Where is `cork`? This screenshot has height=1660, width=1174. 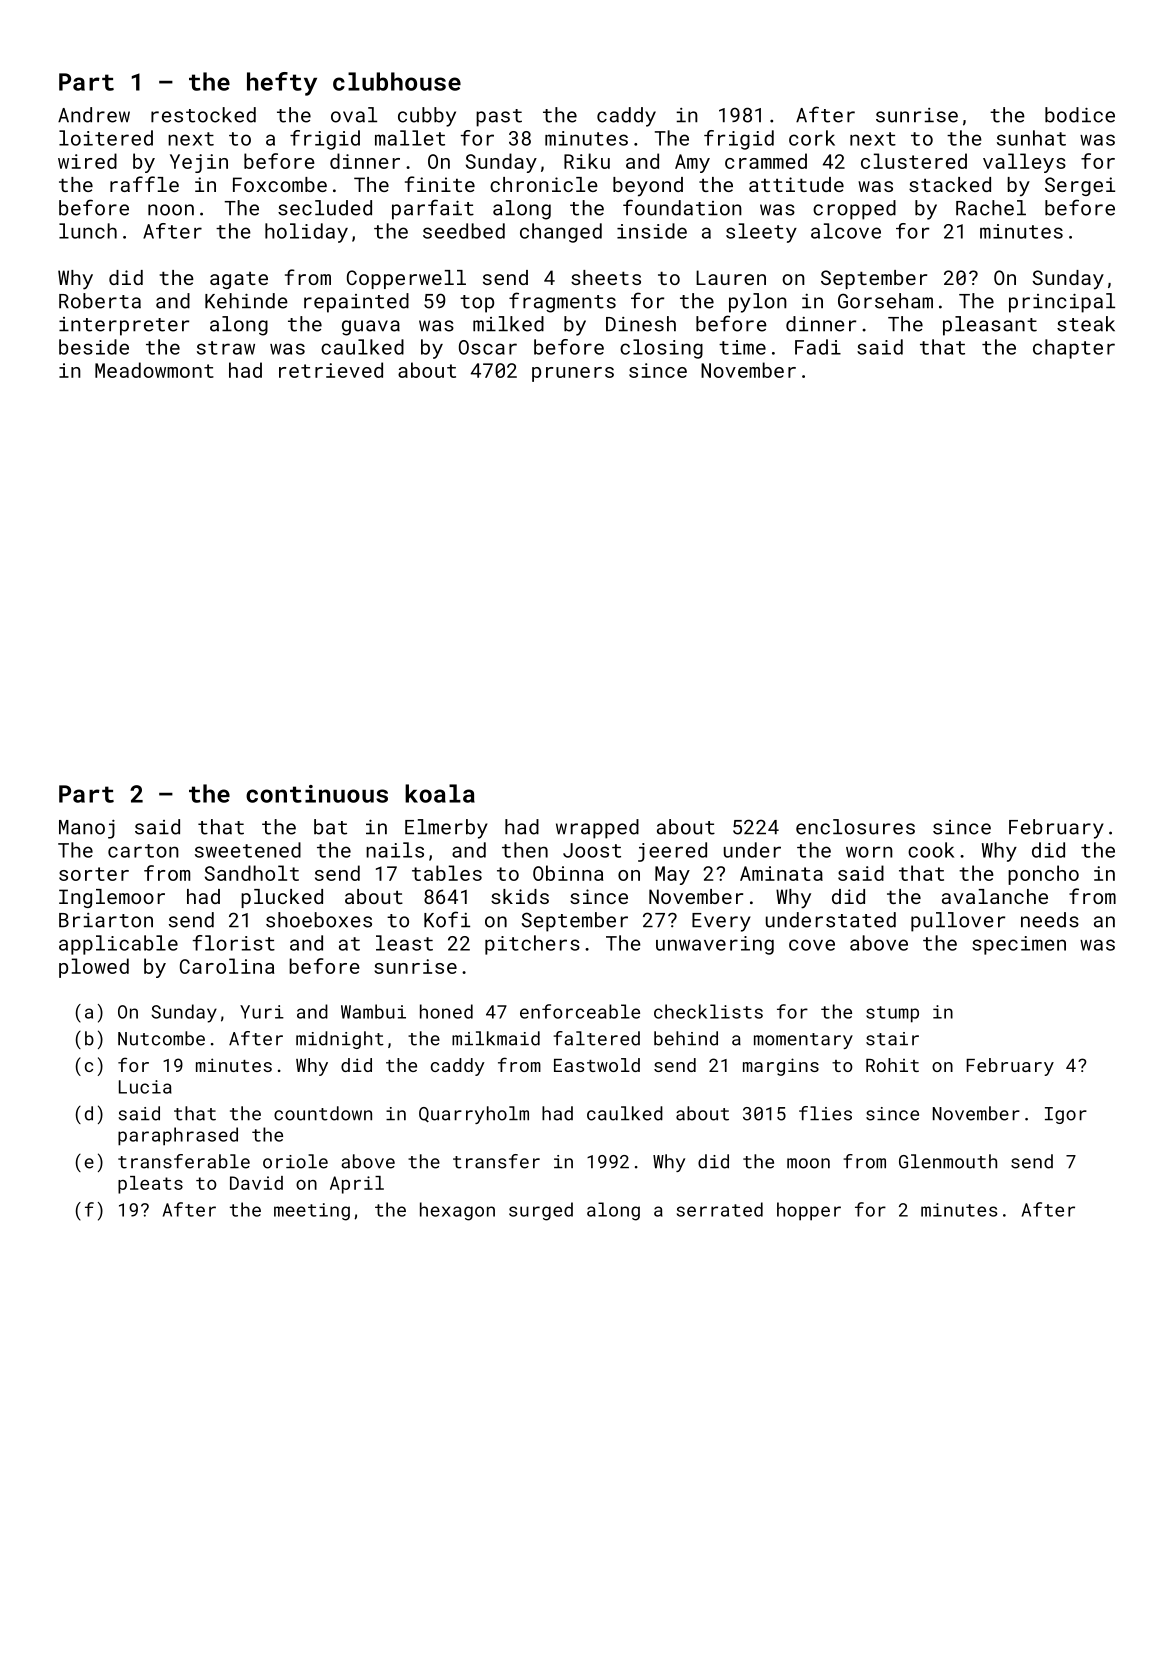
cork is located at coordinates (812, 138).
